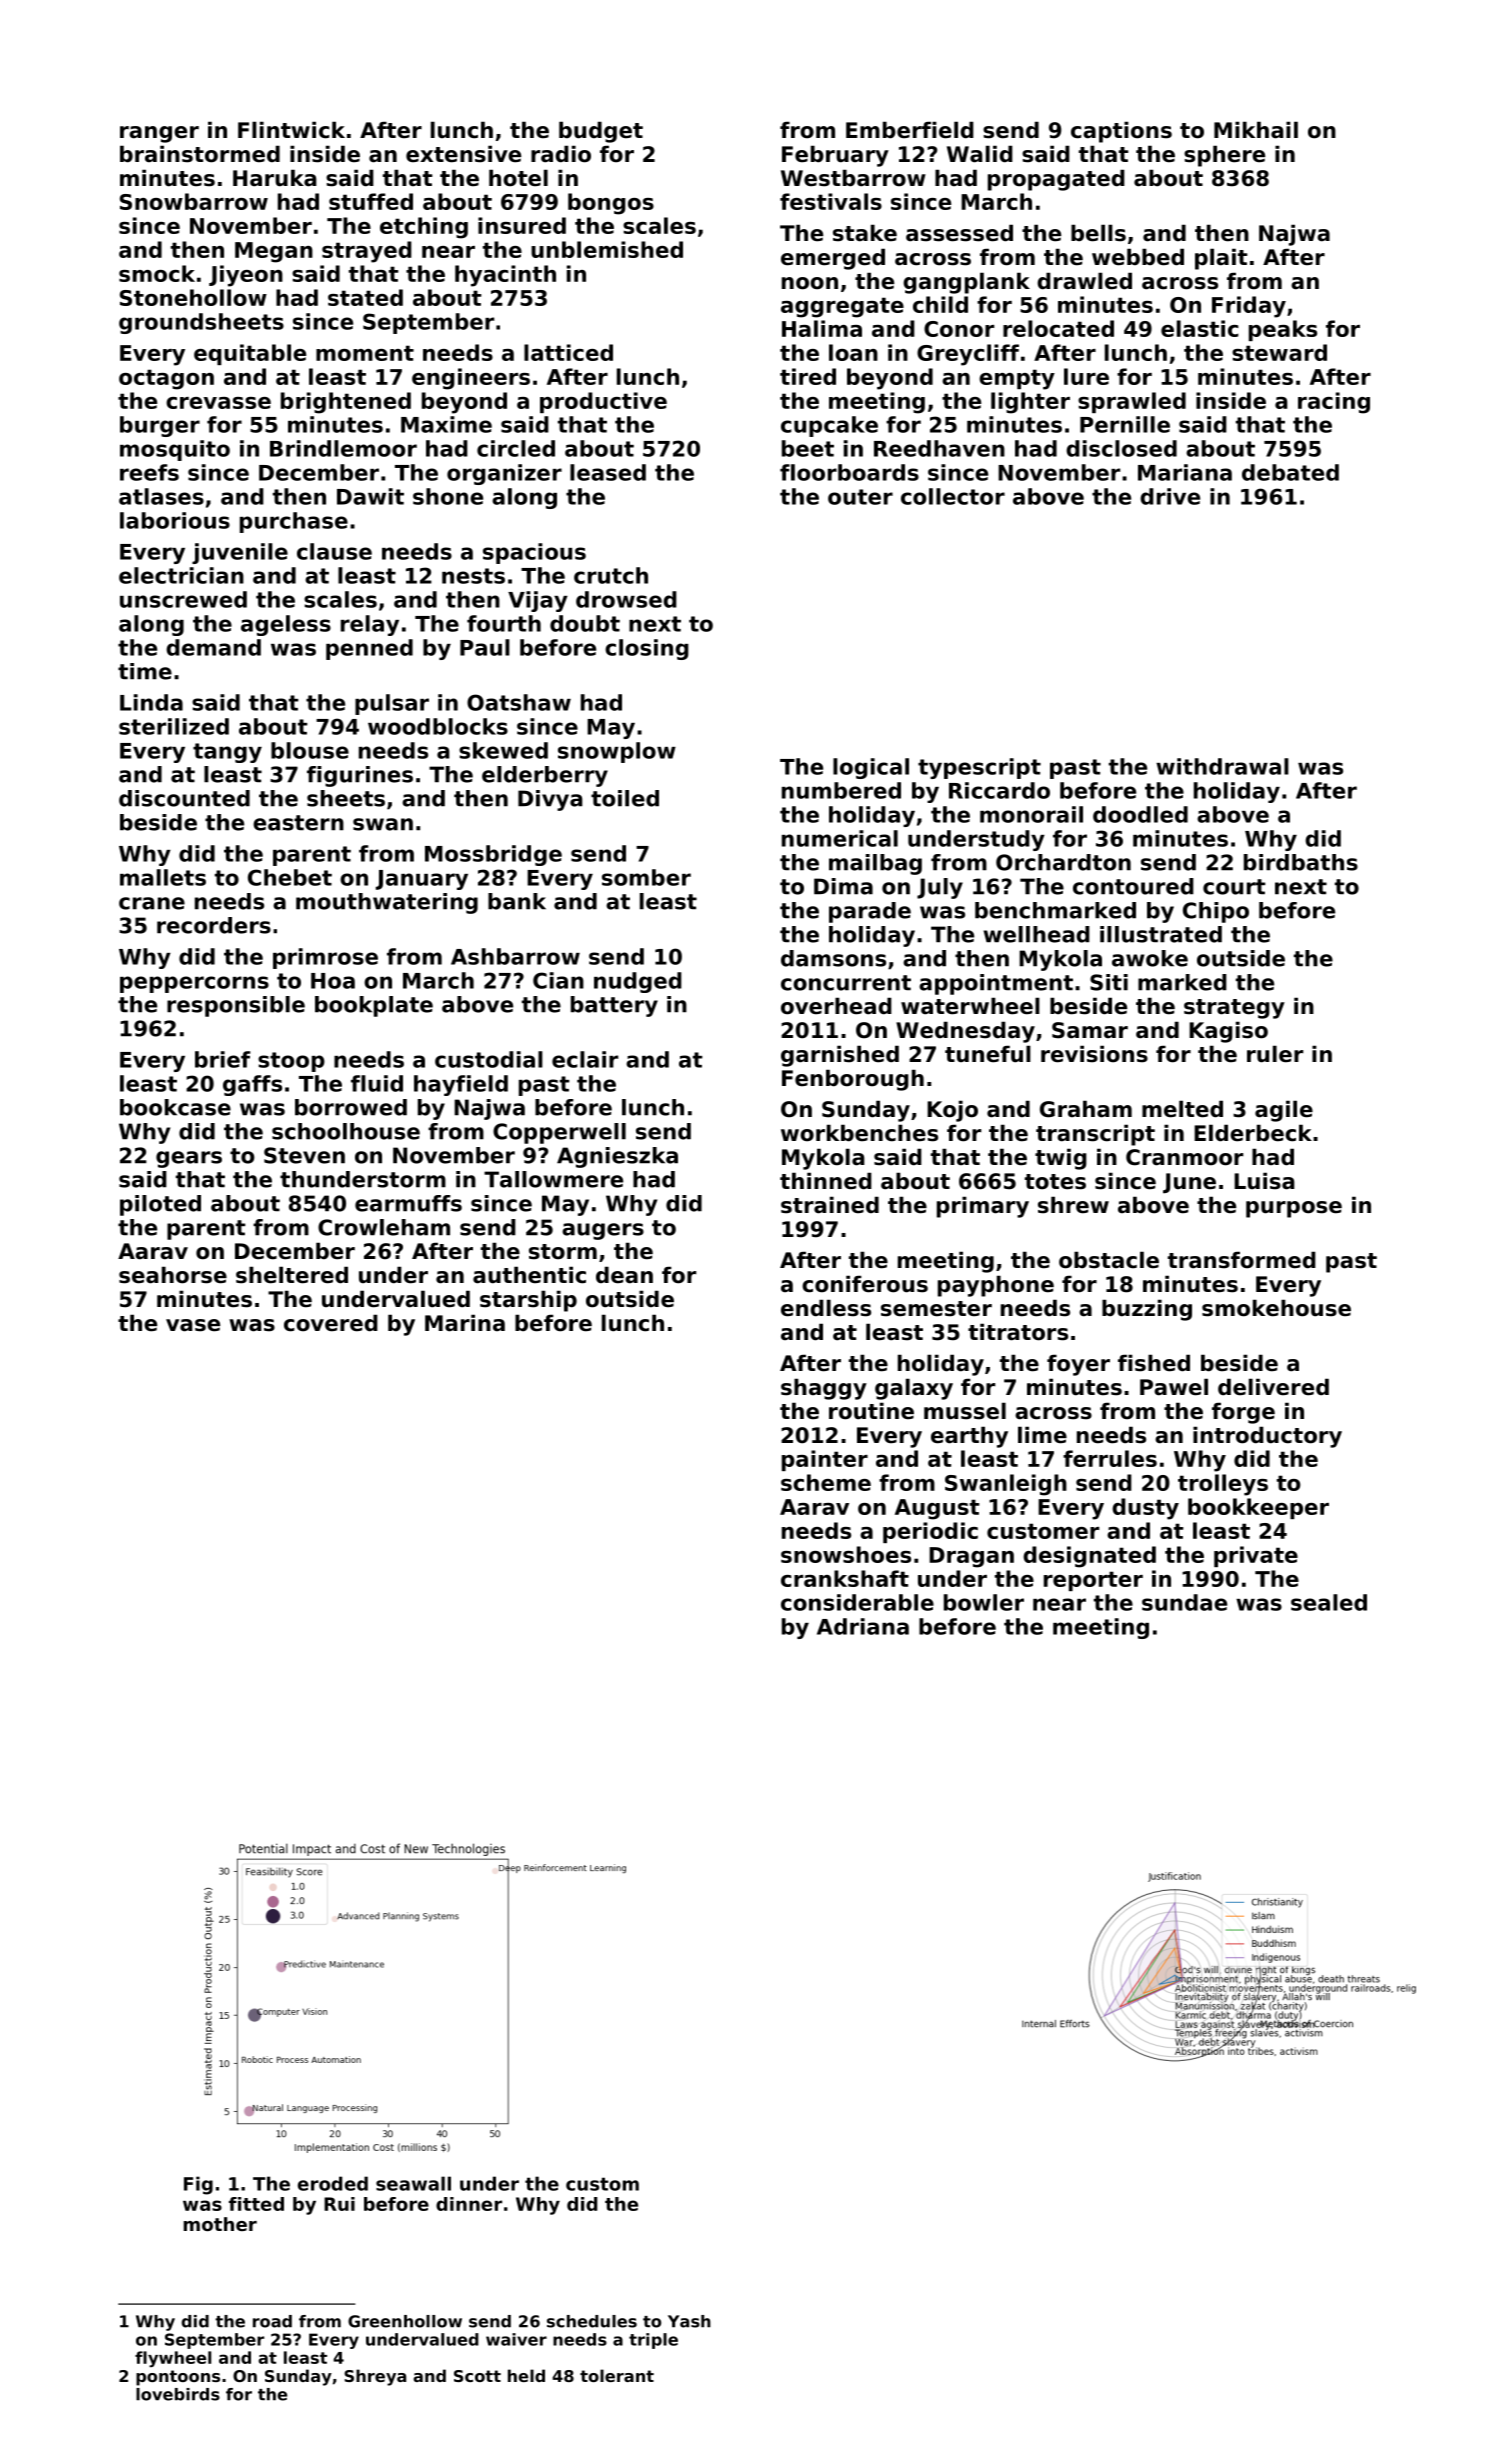 The width and height of the screenshot is (1496, 2464). What do you see at coordinates (1329, 1602) in the screenshot?
I see `sealed` at bounding box center [1329, 1602].
